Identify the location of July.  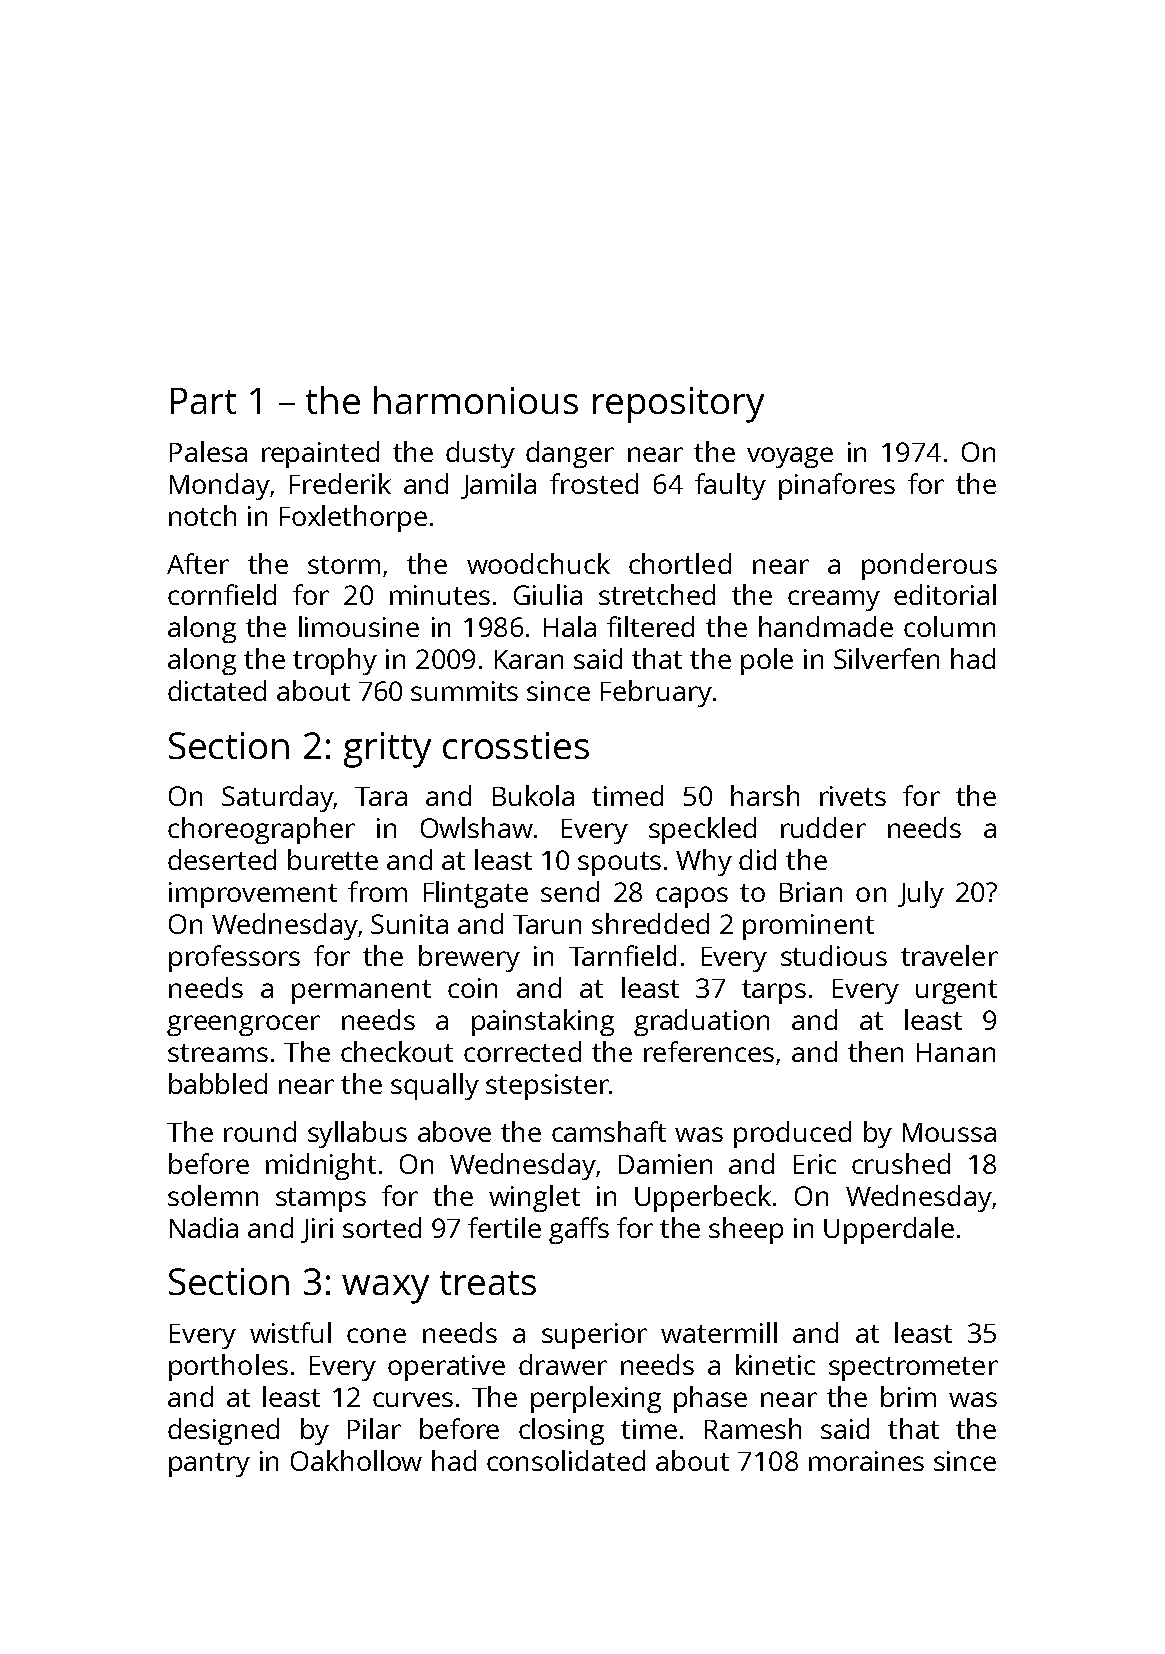
(921, 894).
